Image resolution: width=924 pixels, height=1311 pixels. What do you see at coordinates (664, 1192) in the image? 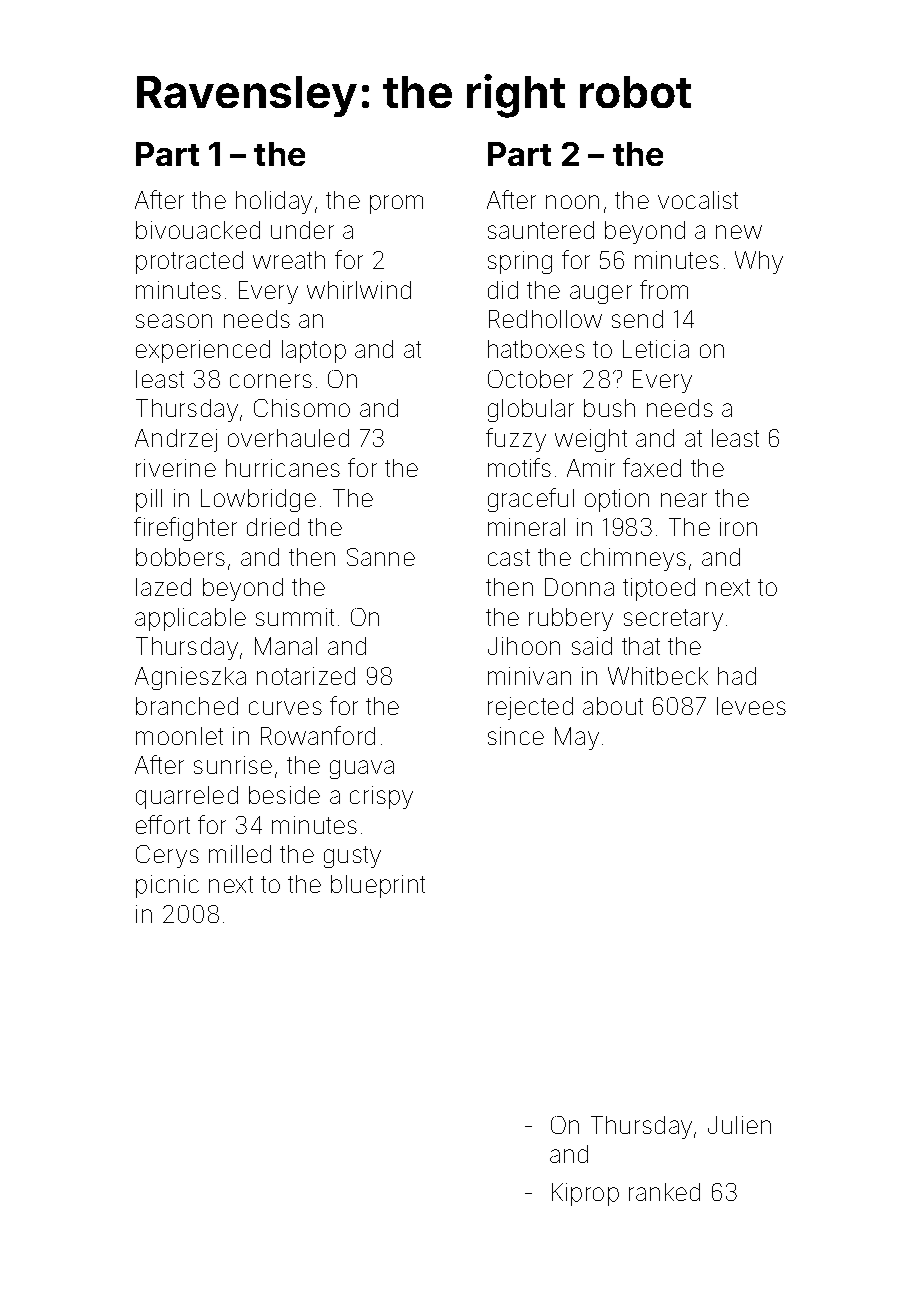
I see `ranked` at bounding box center [664, 1192].
